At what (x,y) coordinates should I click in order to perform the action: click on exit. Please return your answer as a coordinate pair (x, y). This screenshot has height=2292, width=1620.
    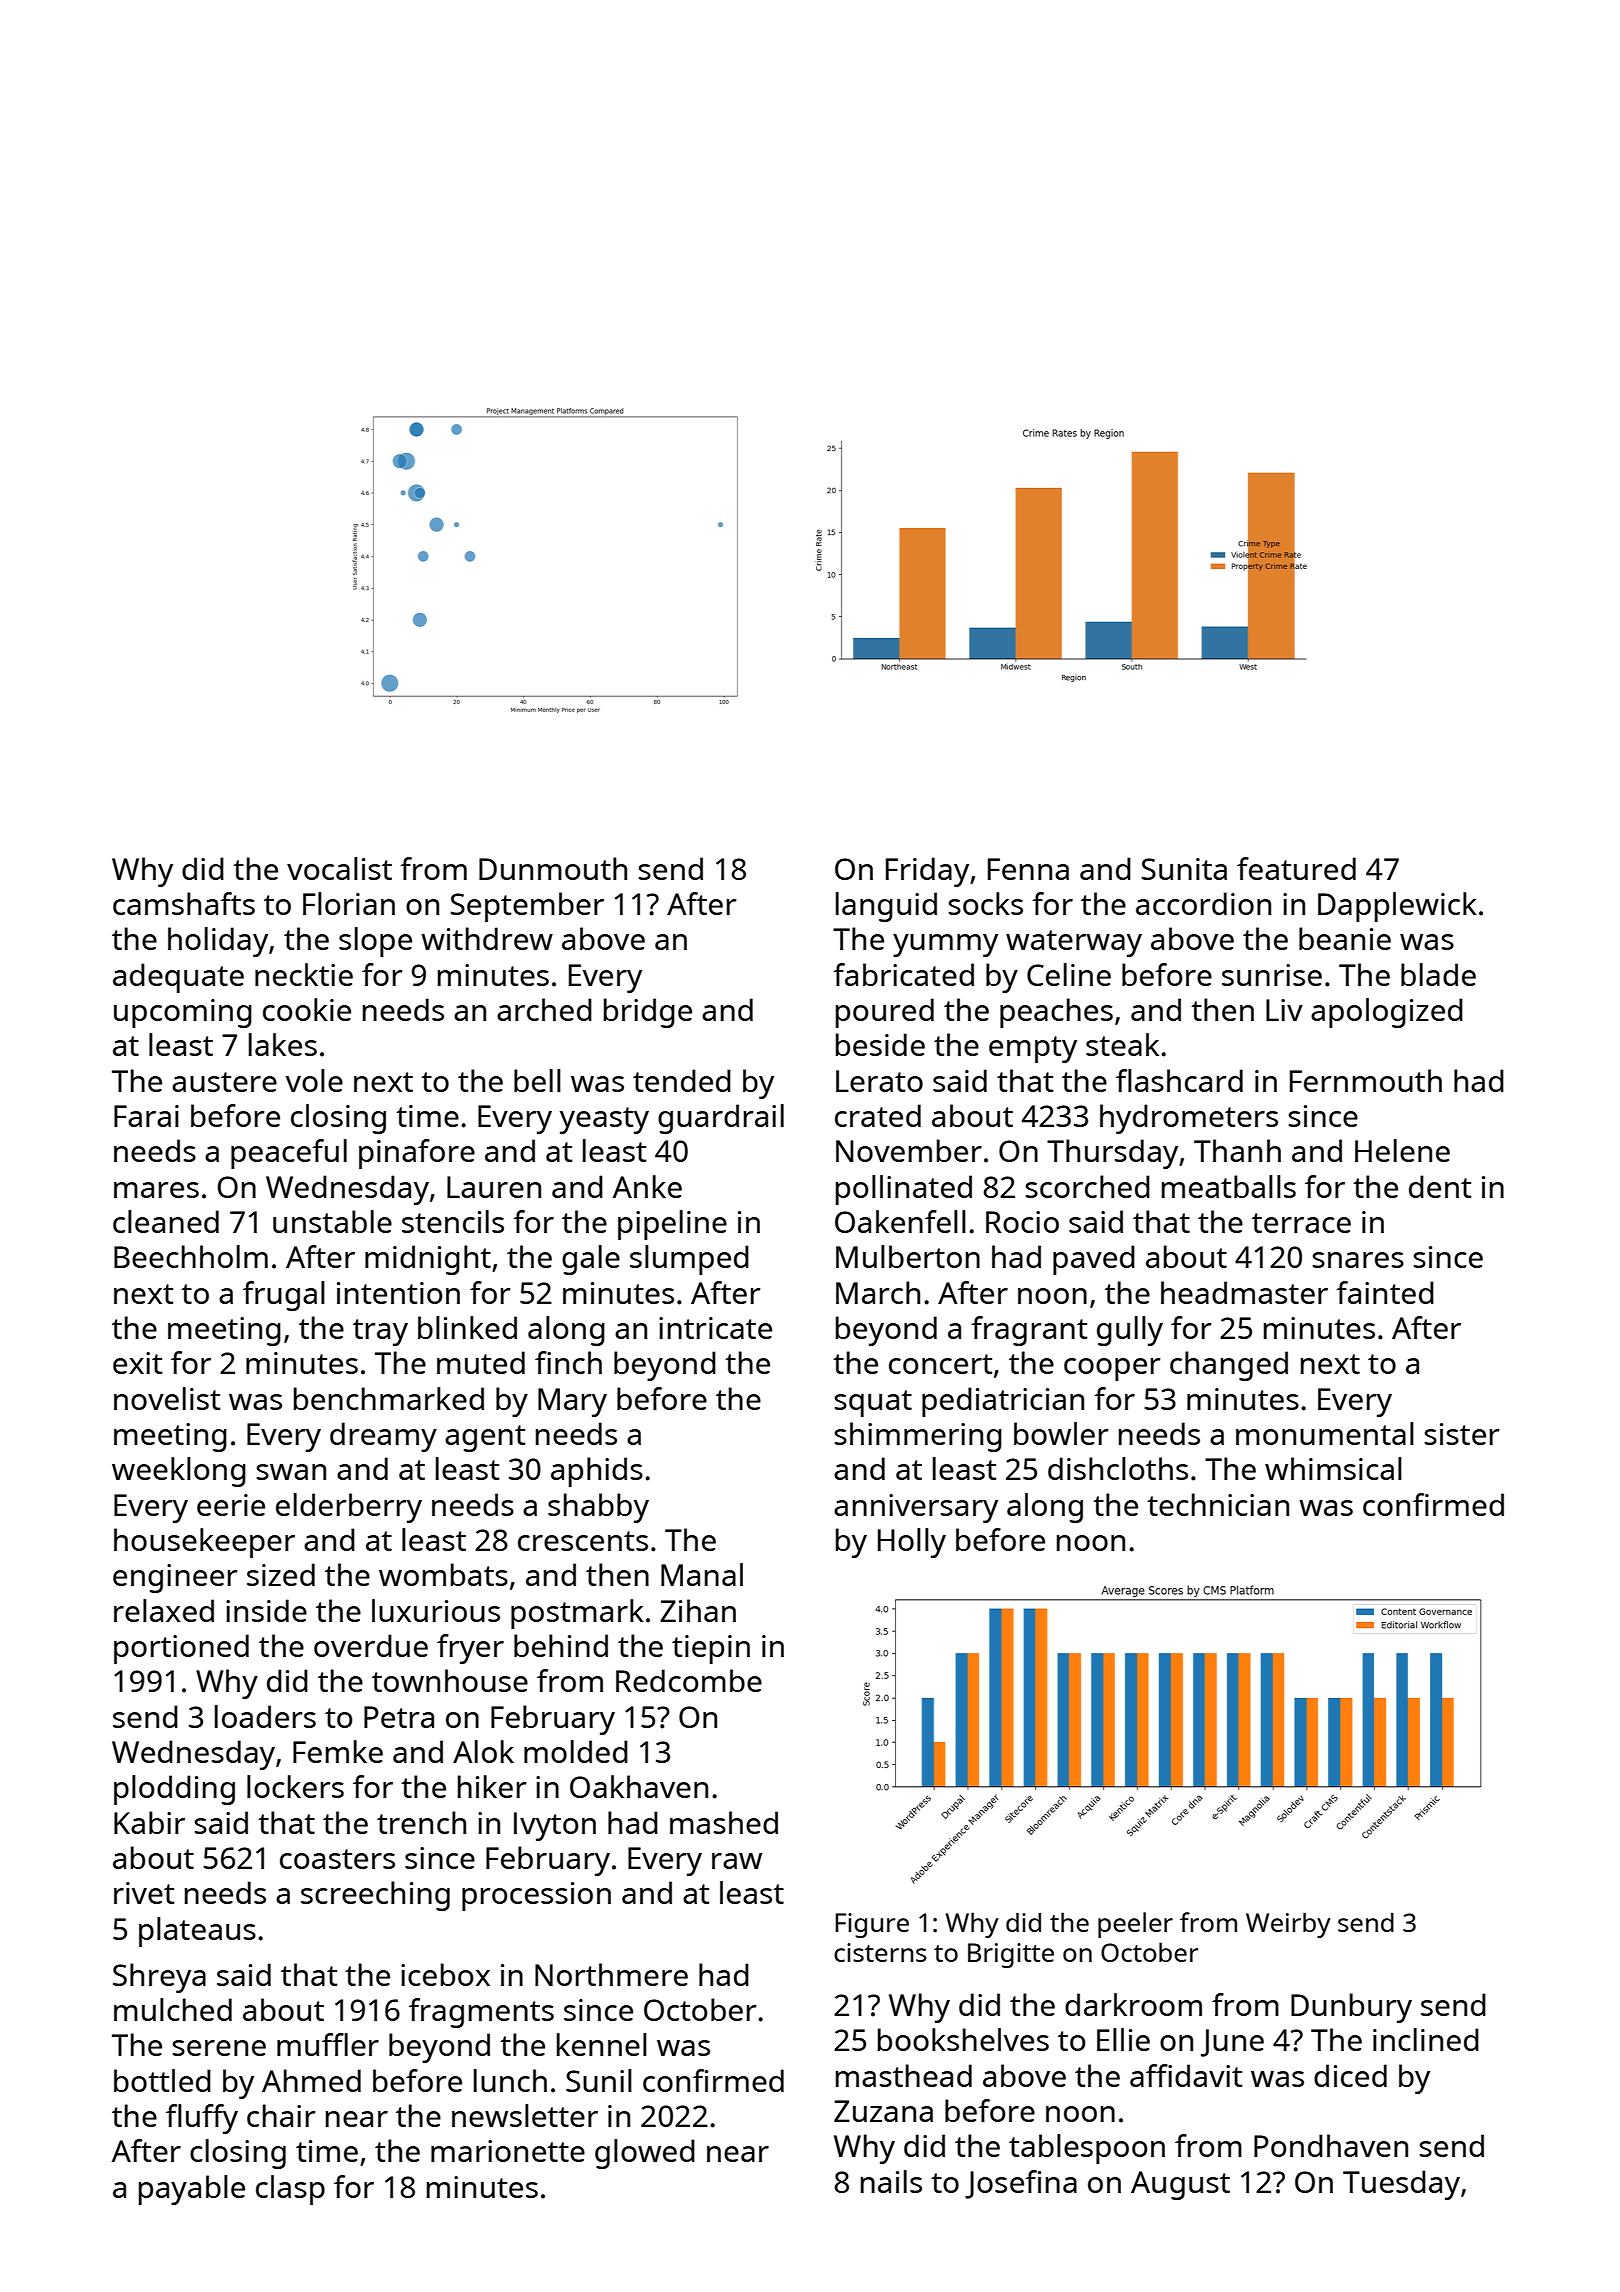
    Looking at the image, I should click on (138, 1363).
